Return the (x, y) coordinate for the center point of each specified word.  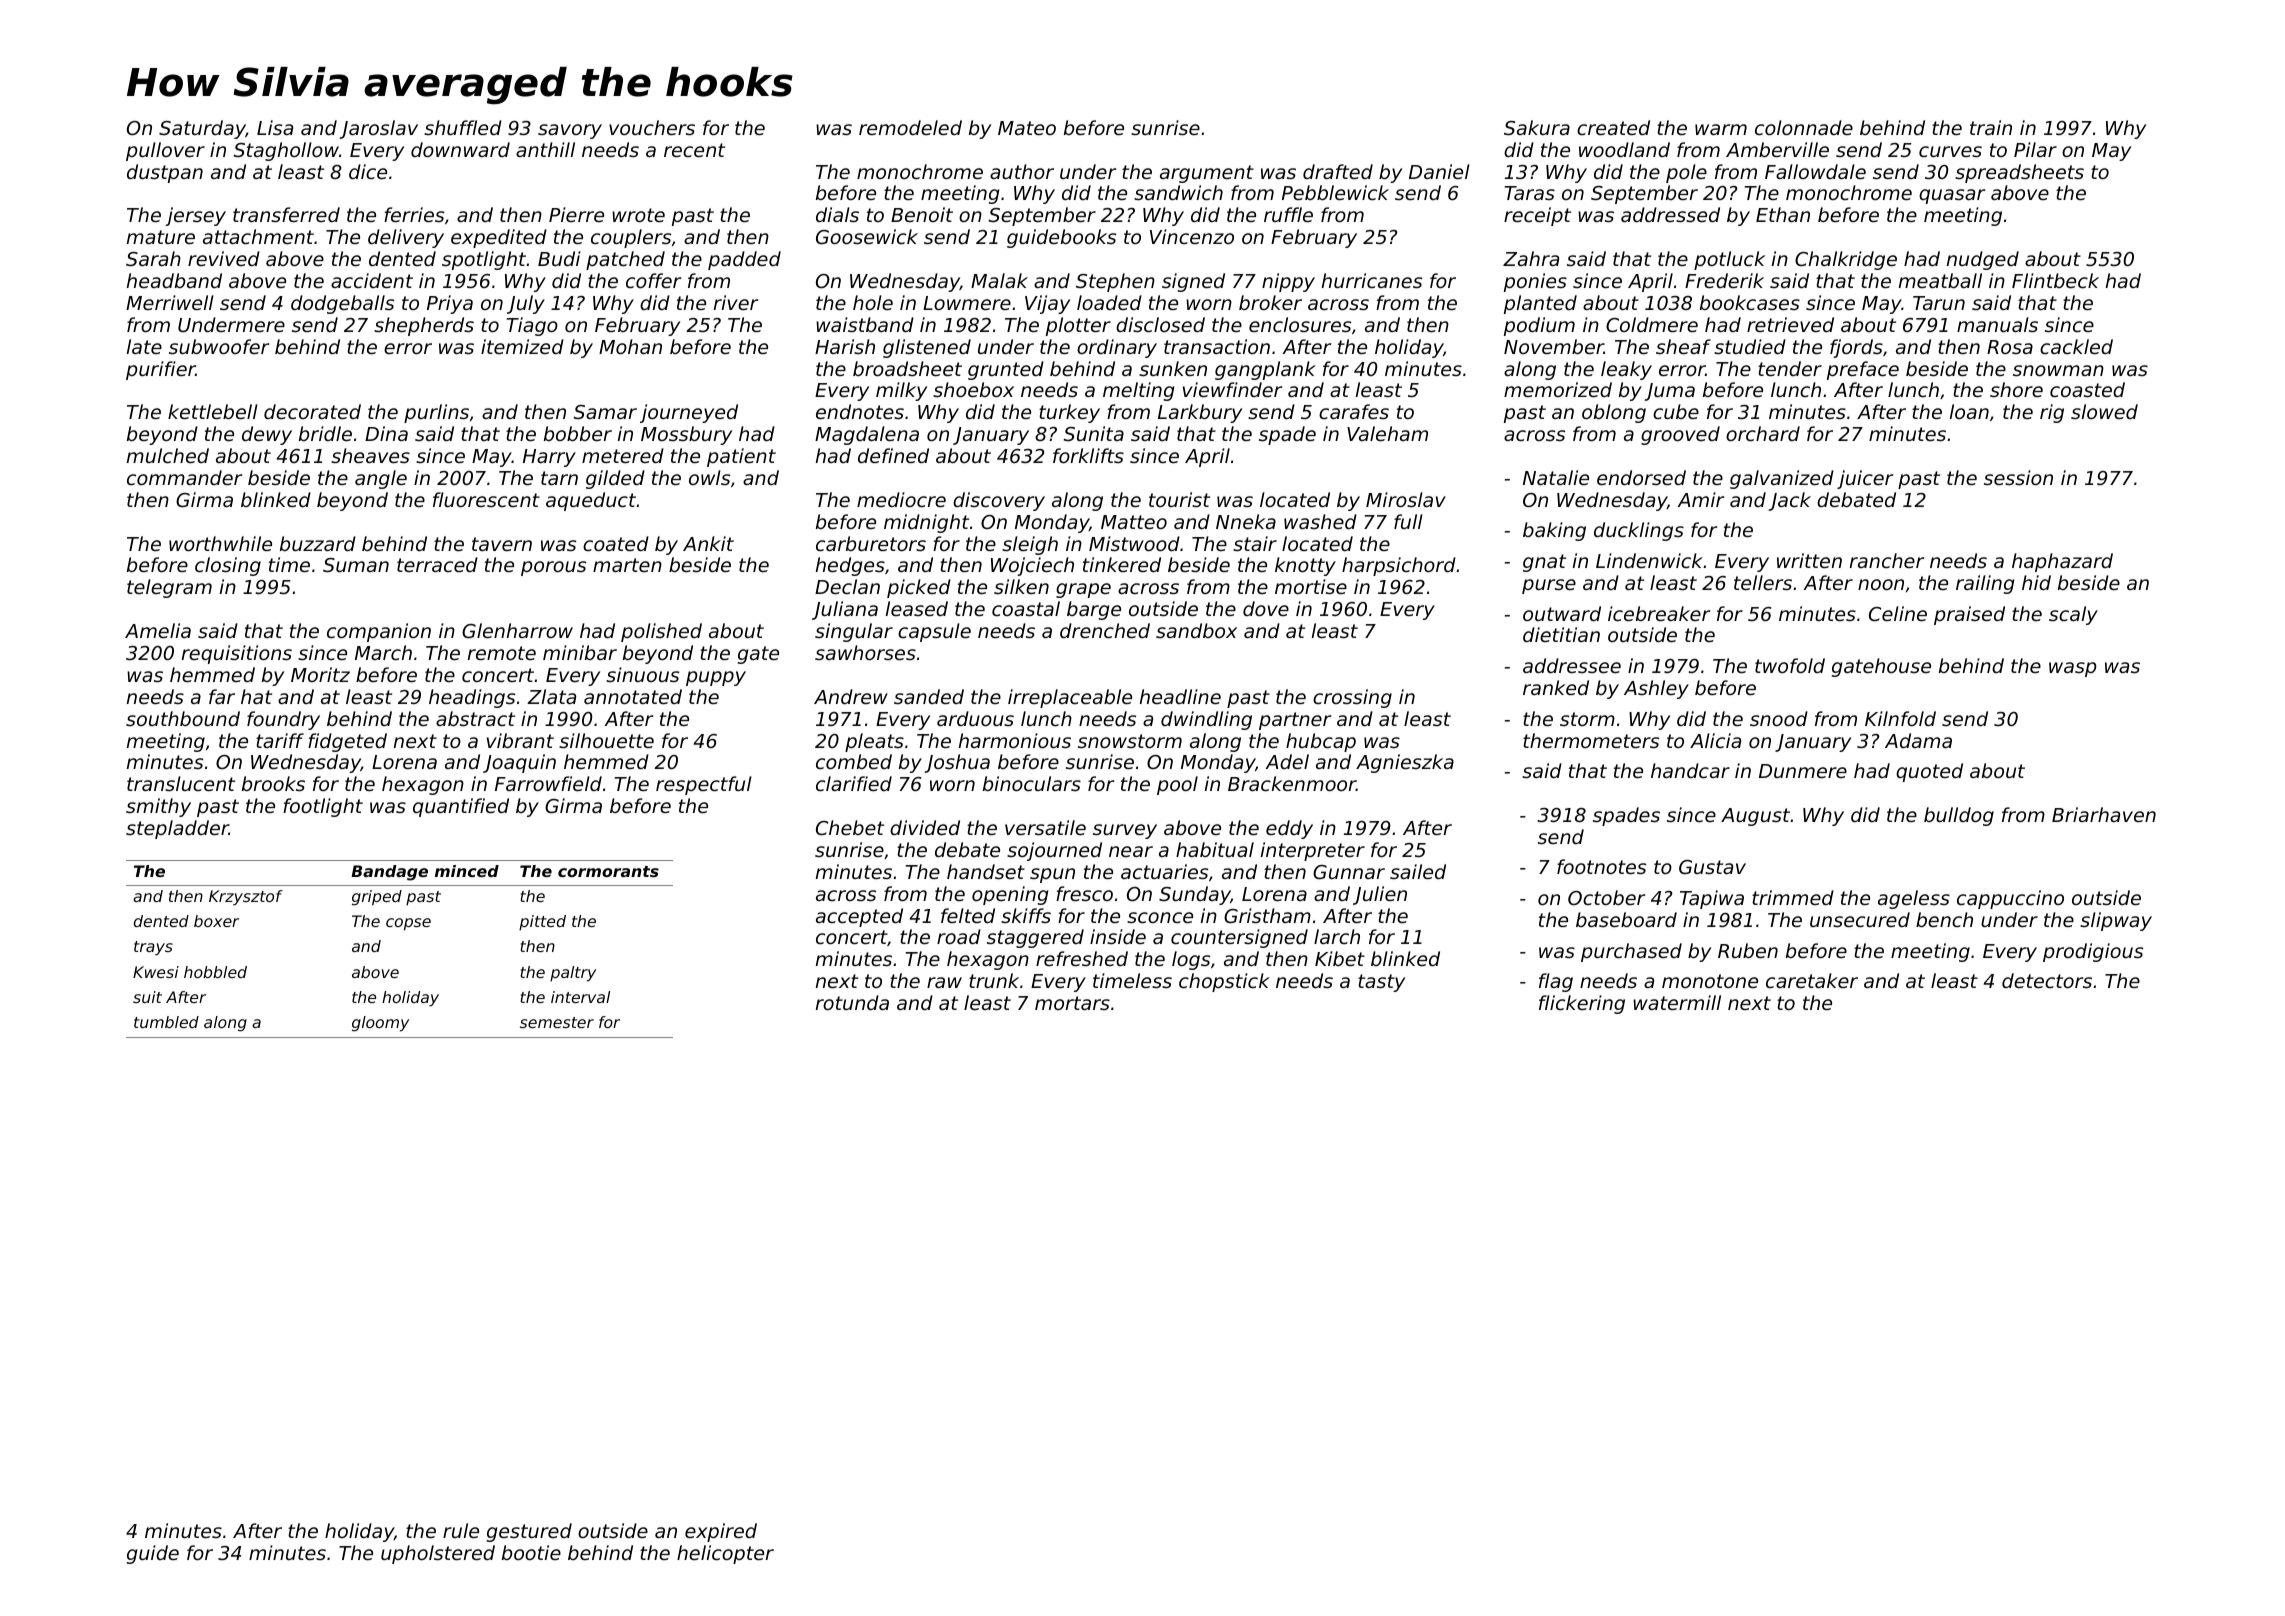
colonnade (1804, 127)
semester (557, 1022)
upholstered (438, 1554)
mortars (1072, 1003)
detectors (2047, 980)
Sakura (1537, 127)
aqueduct (591, 501)
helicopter (725, 1554)
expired (721, 1532)
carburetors (871, 543)
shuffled (463, 127)
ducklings (1639, 531)
